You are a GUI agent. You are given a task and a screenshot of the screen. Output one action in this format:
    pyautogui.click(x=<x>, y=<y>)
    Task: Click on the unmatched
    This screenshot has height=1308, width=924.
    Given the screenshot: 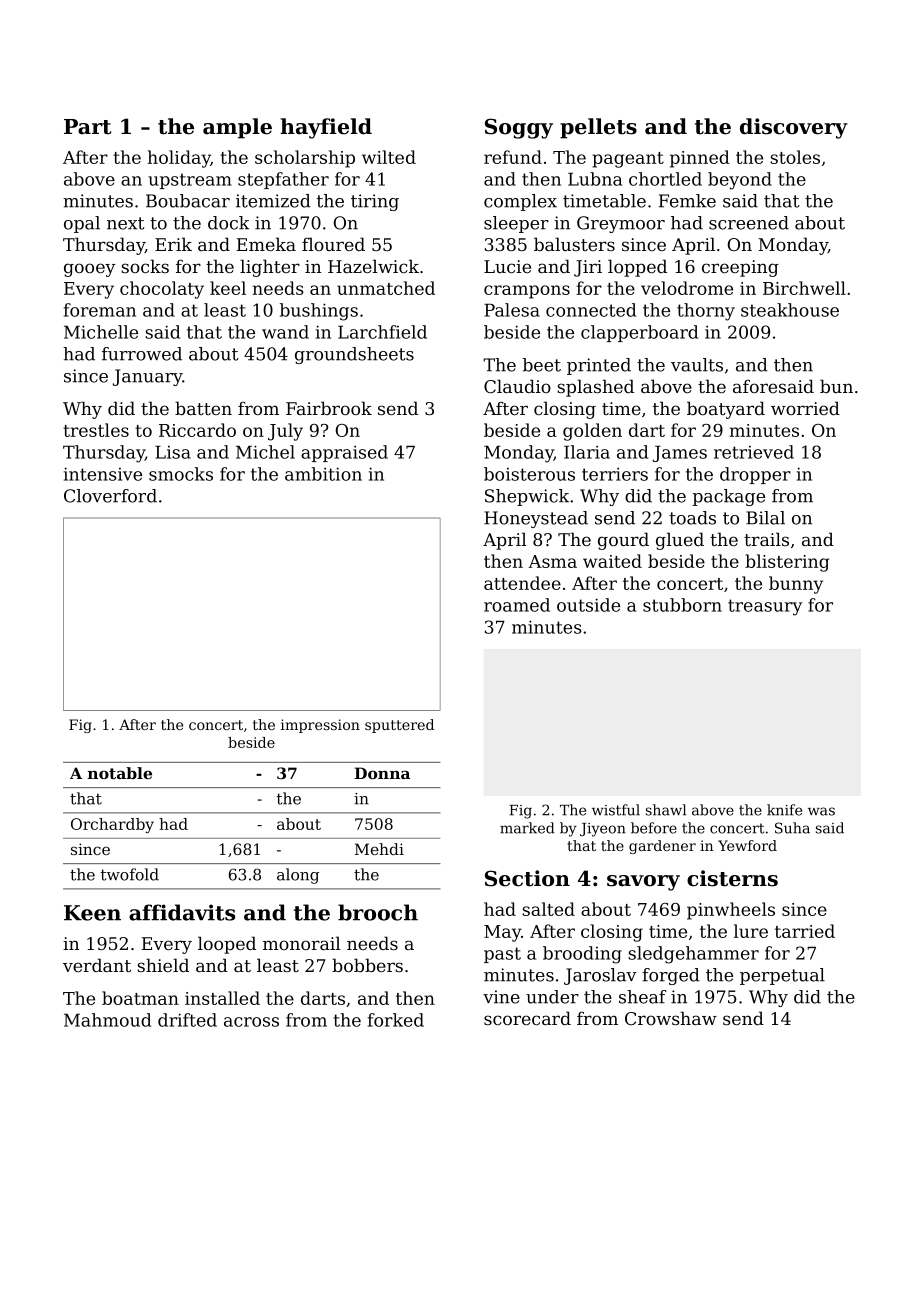 What is the action you would take?
    pyautogui.click(x=386, y=288)
